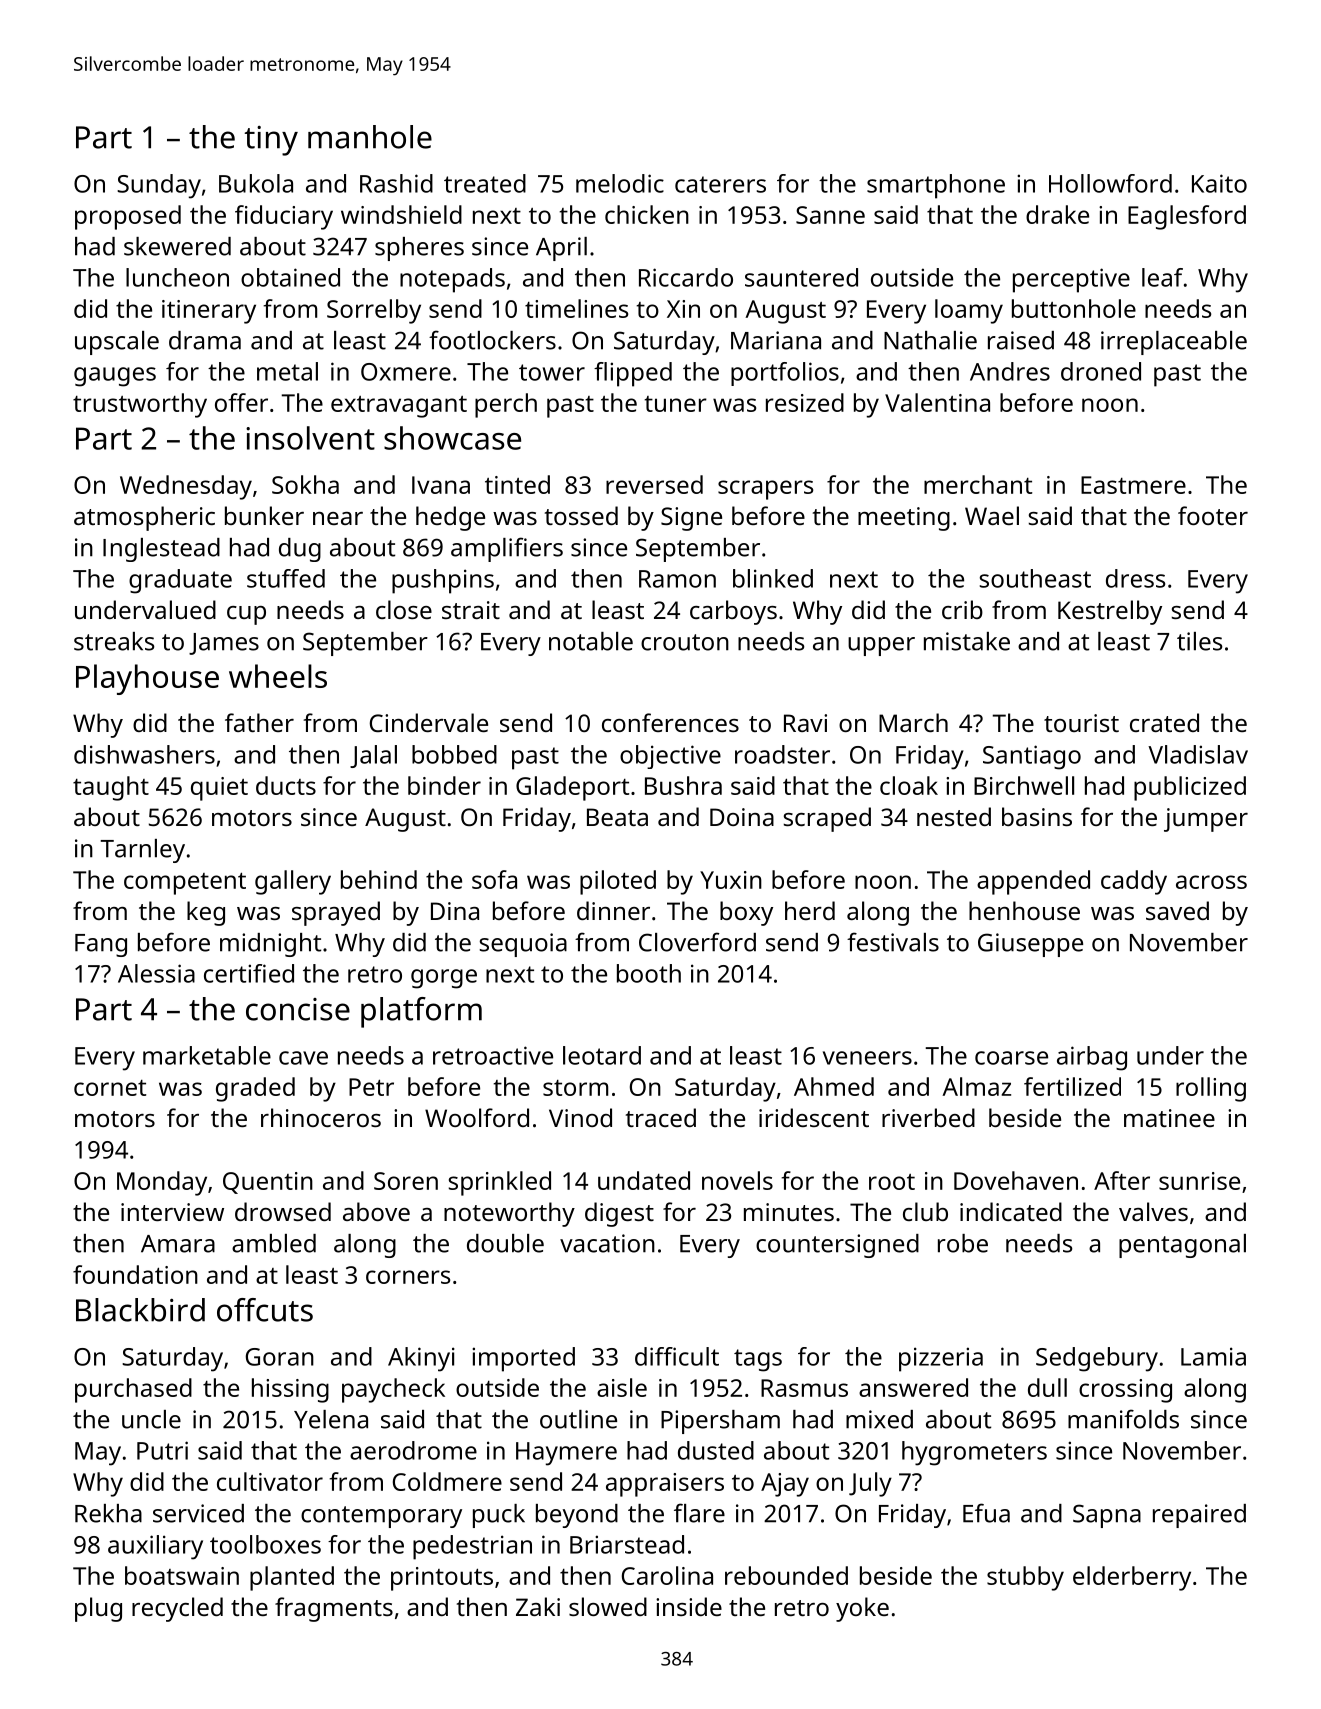 Image resolution: width=1321 pixels, height=1709 pixels. I want to click on dull, so click(1047, 1387).
